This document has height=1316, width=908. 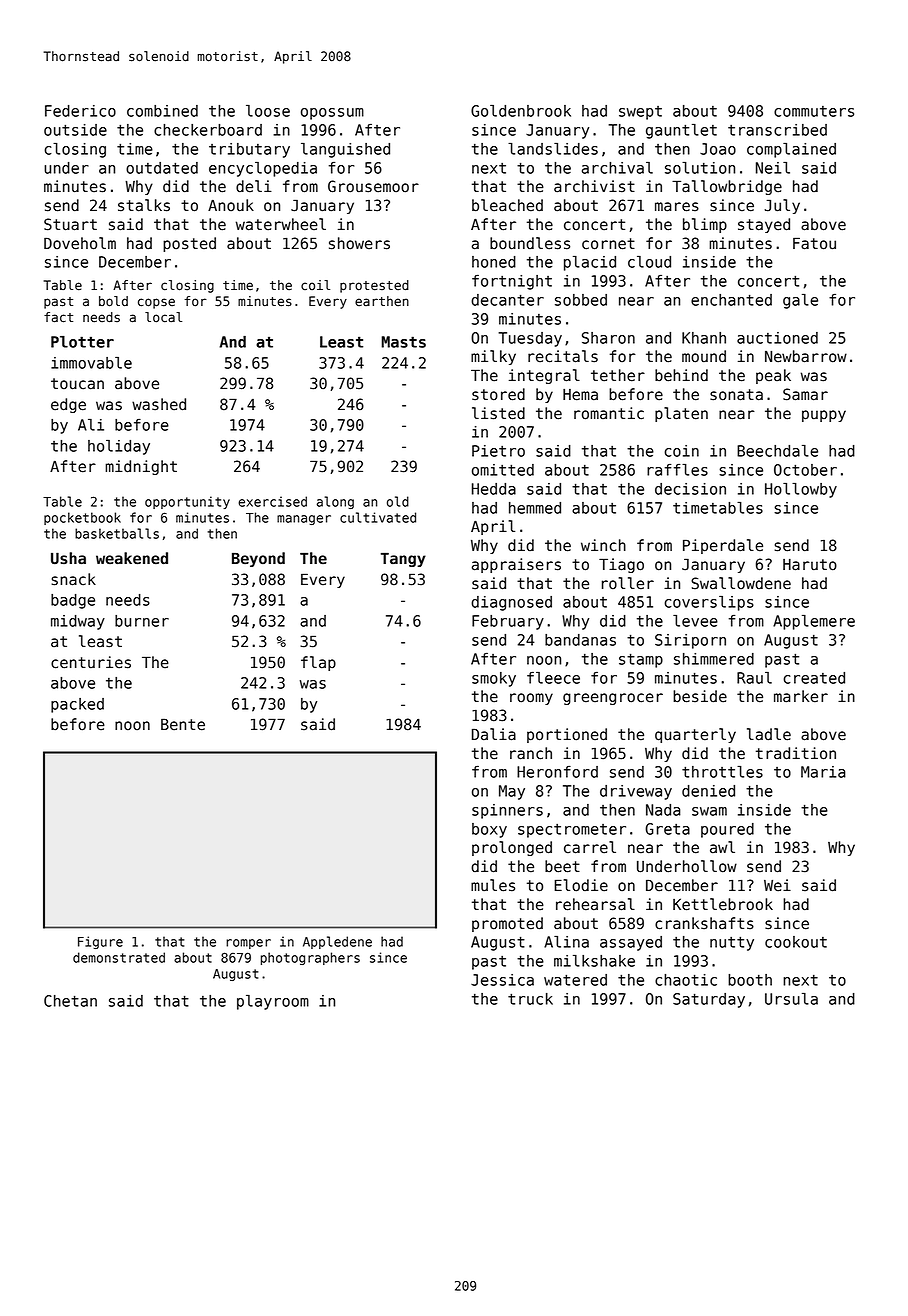 What do you see at coordinates (162, 111) in the document?
I see `combined` at bounding box center [162, 111].
